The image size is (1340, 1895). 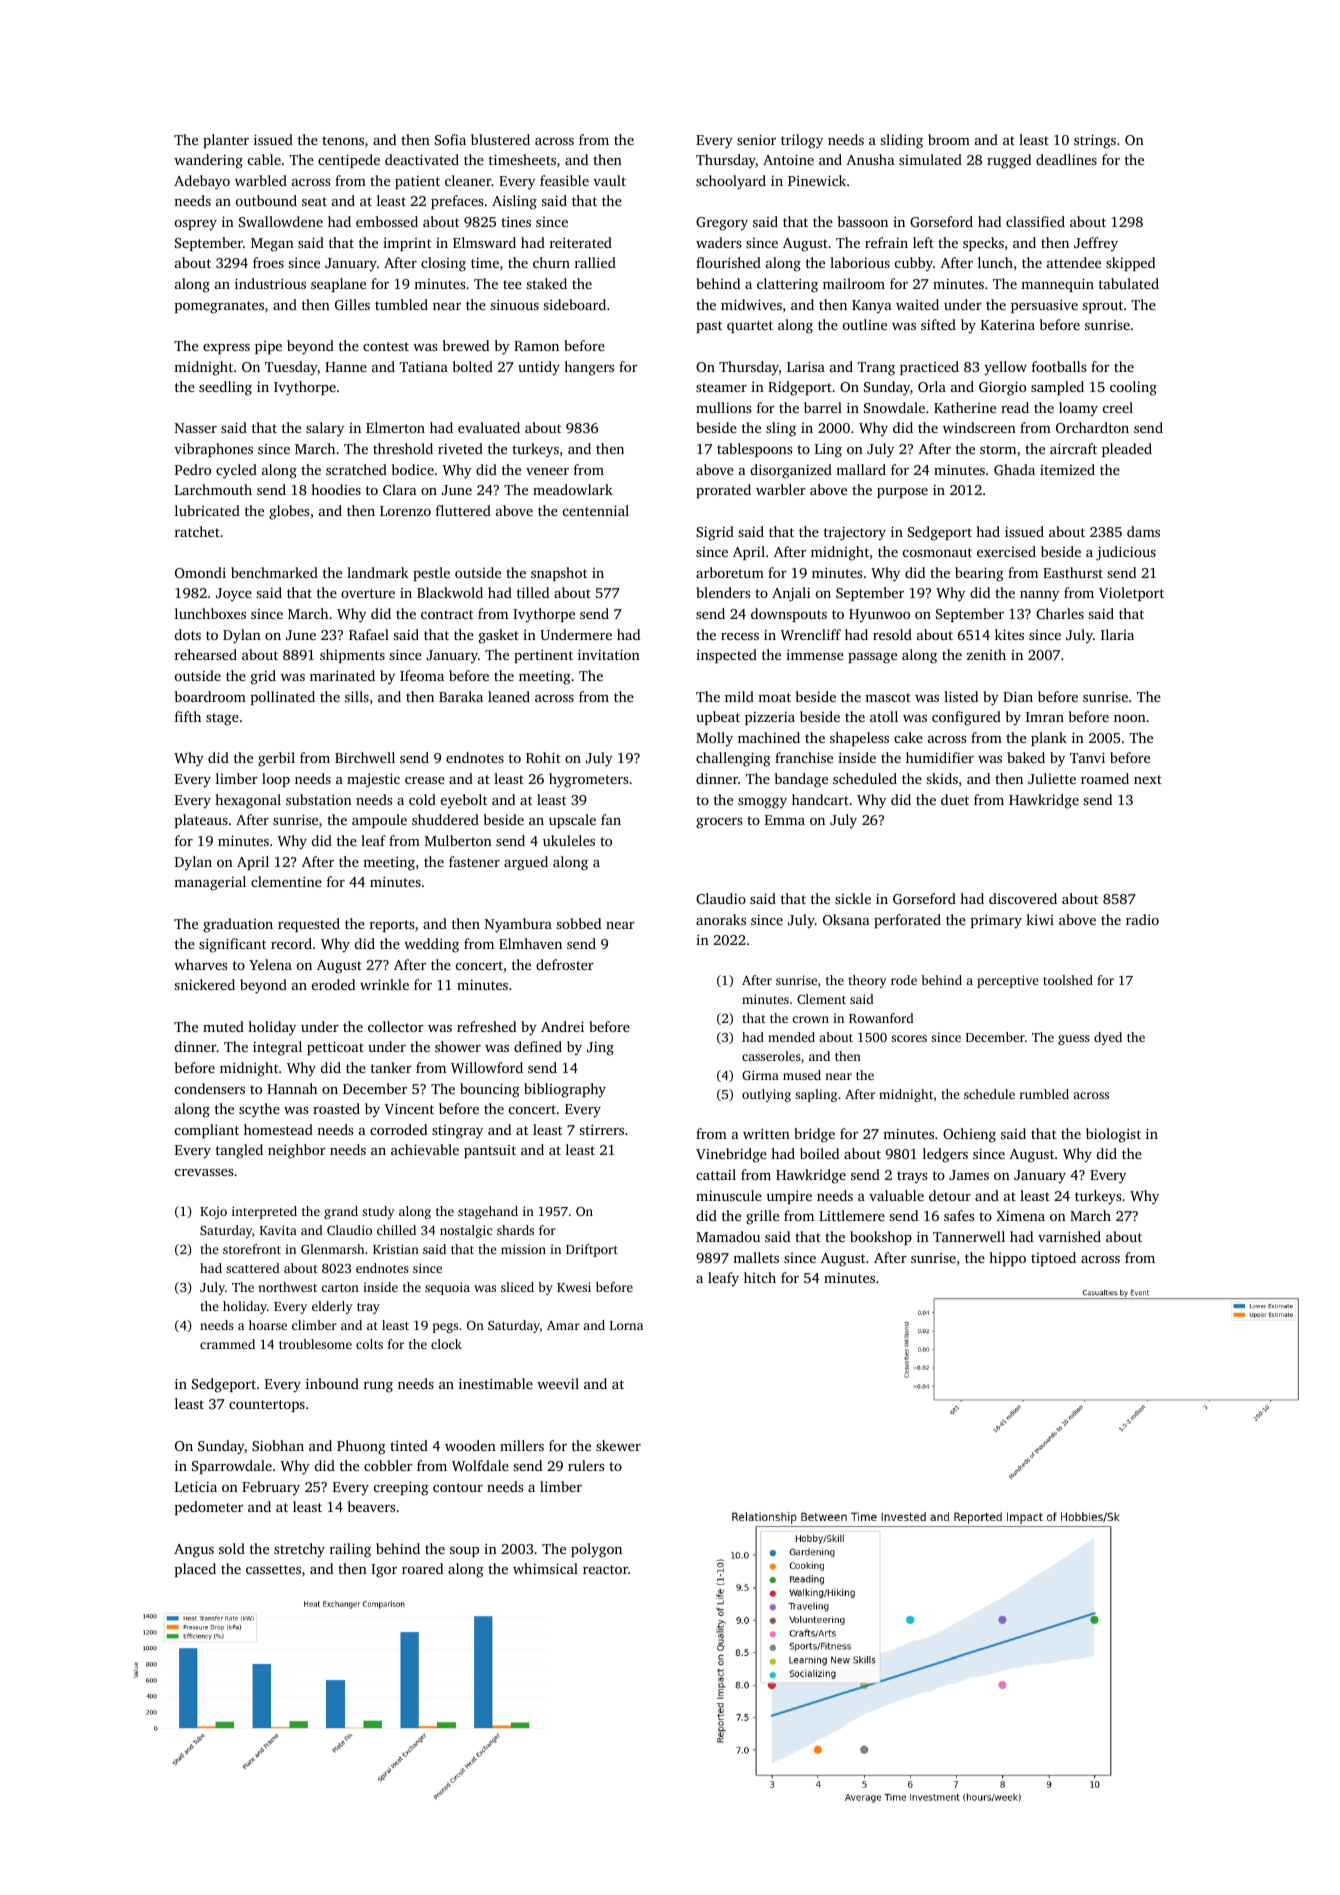 What do you see at coordinates (197, 531) in the screenshot?
I see `ratchet` at bounding box center [197, 531].
